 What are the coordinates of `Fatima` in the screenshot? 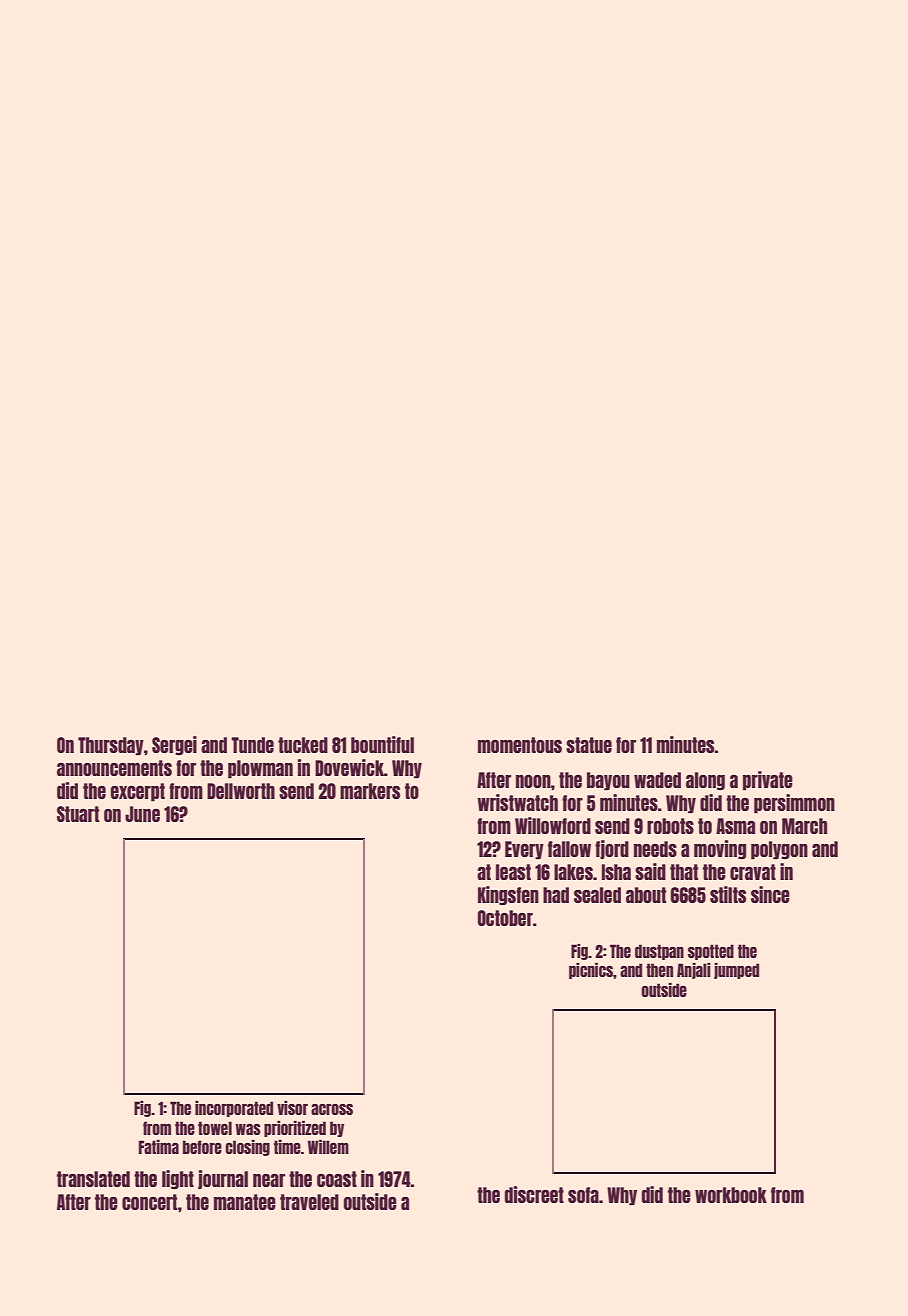 It's located at (159, 1146).
